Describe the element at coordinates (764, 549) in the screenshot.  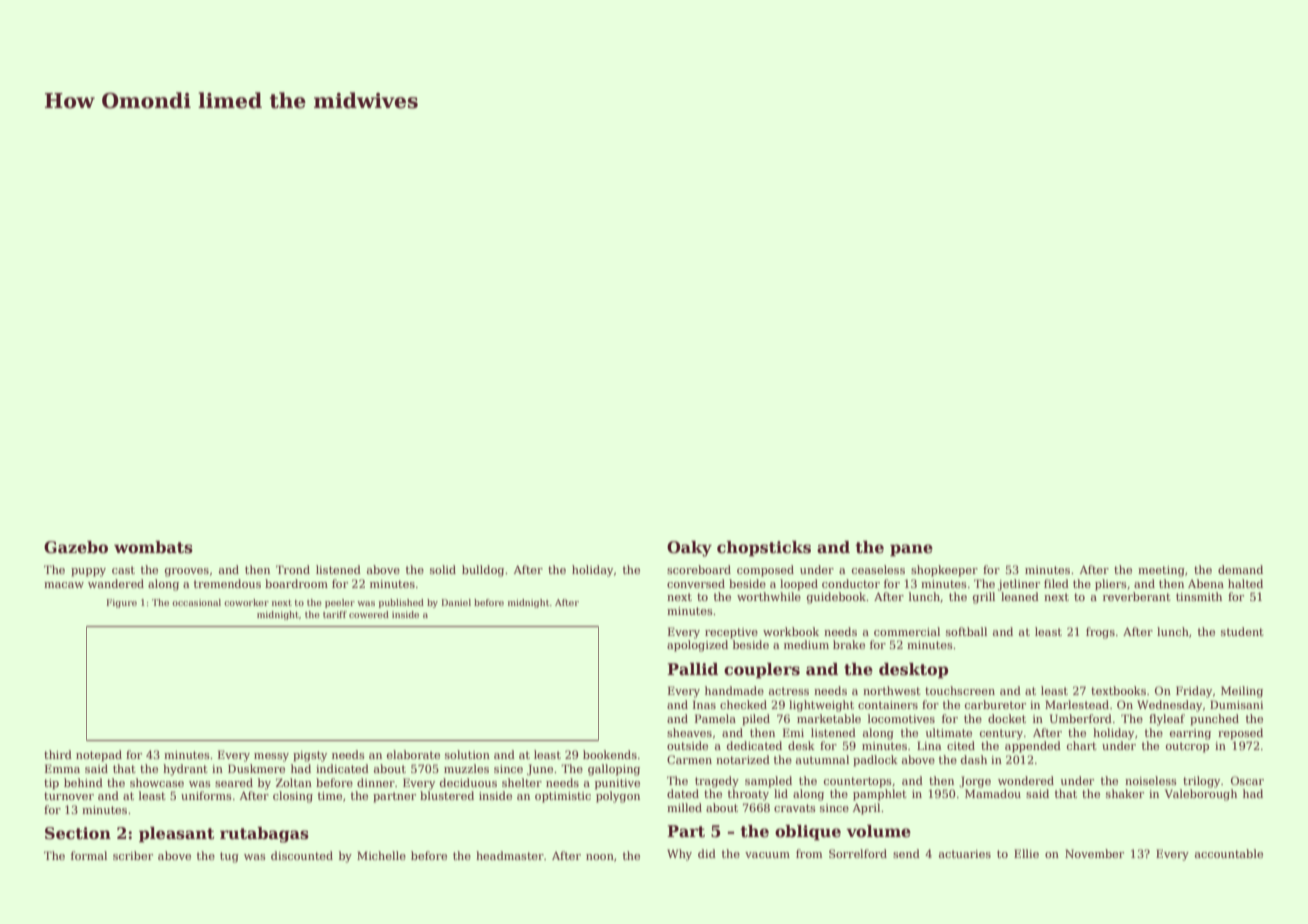
I see `chopsticks` at that location.
